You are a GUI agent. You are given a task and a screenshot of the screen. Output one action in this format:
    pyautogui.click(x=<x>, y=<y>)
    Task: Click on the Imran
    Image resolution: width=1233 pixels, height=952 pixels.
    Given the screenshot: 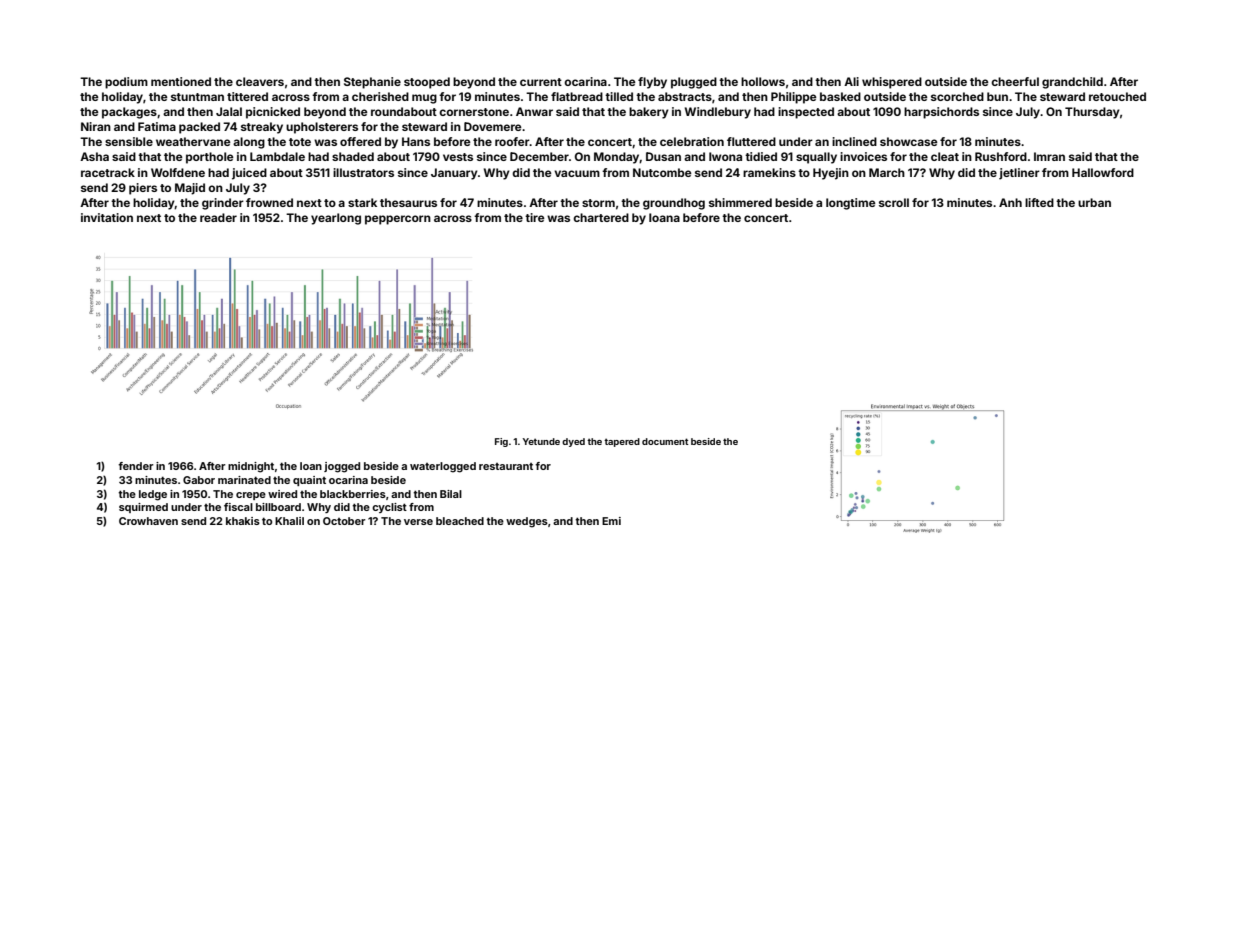 What is the action you would take?
    pyautogui.click(x=1049, y=156)
